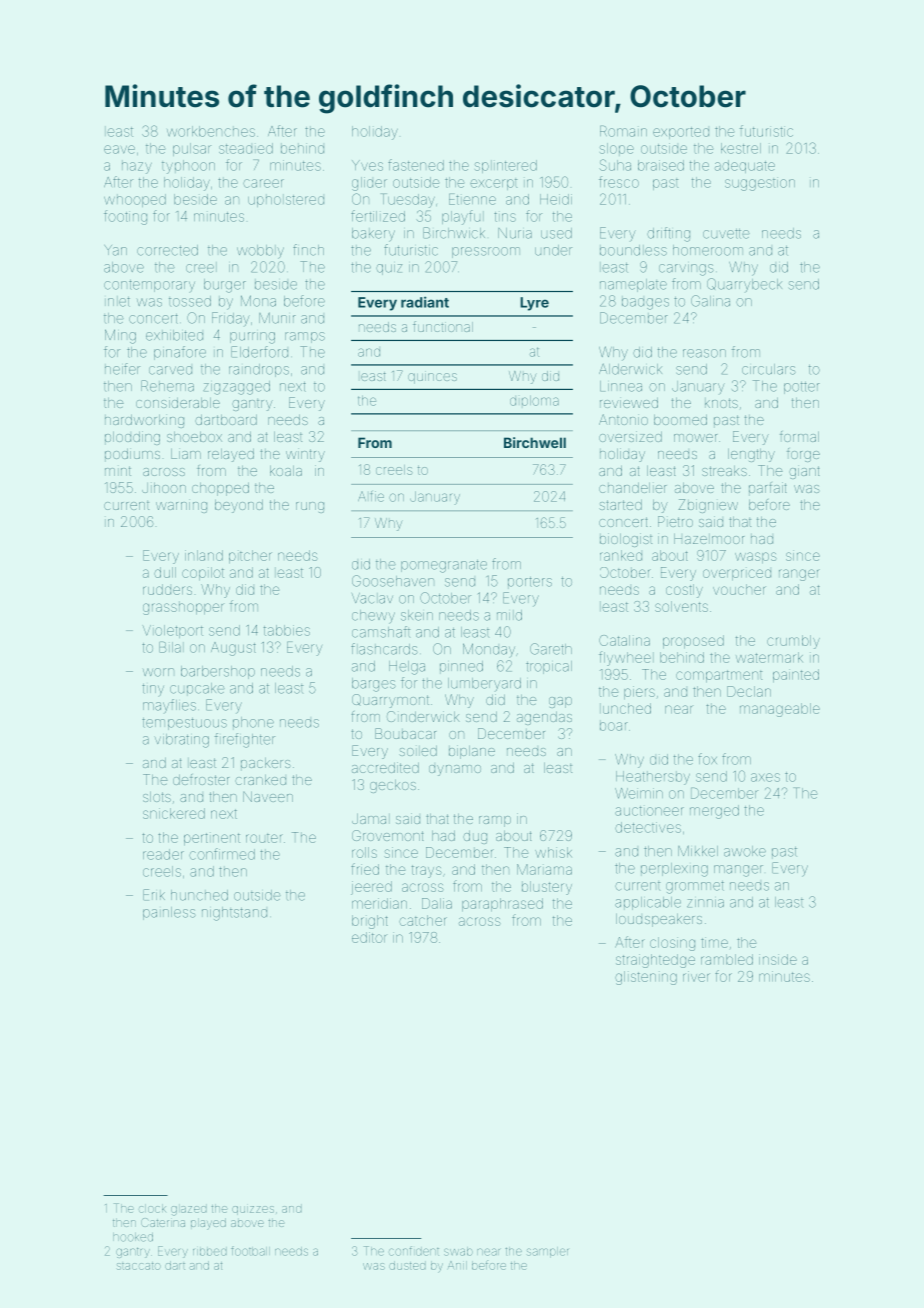 This screenshot has height=1308, width=924. I want to click on Goosehaven, so click(393, 581).
